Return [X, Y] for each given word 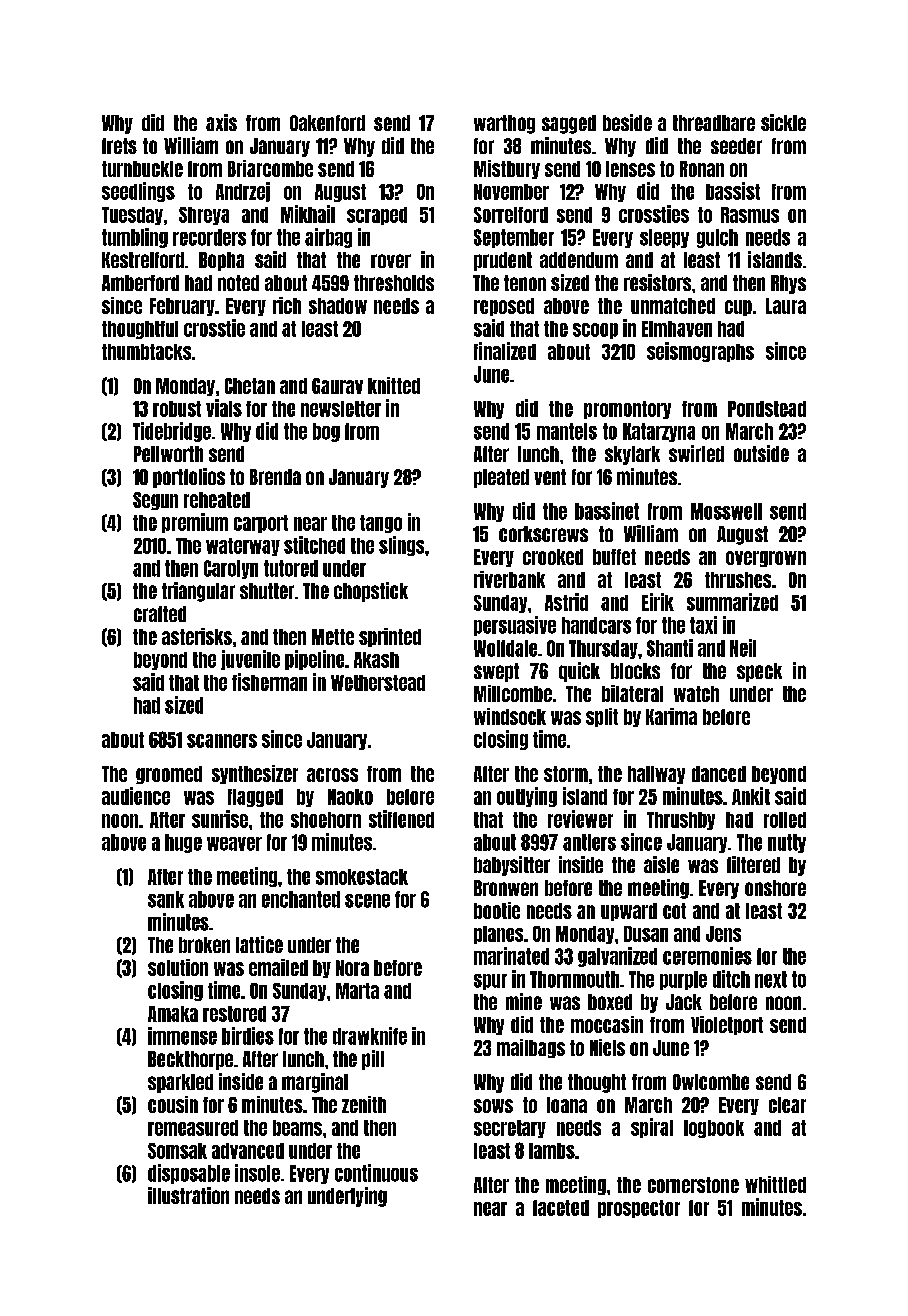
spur [490, 982]
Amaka [173, 1014]
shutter [267, 591]
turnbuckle [142, 169]
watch [696, 694]
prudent [503, 261]
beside [627, 122]
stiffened [401, 819]
